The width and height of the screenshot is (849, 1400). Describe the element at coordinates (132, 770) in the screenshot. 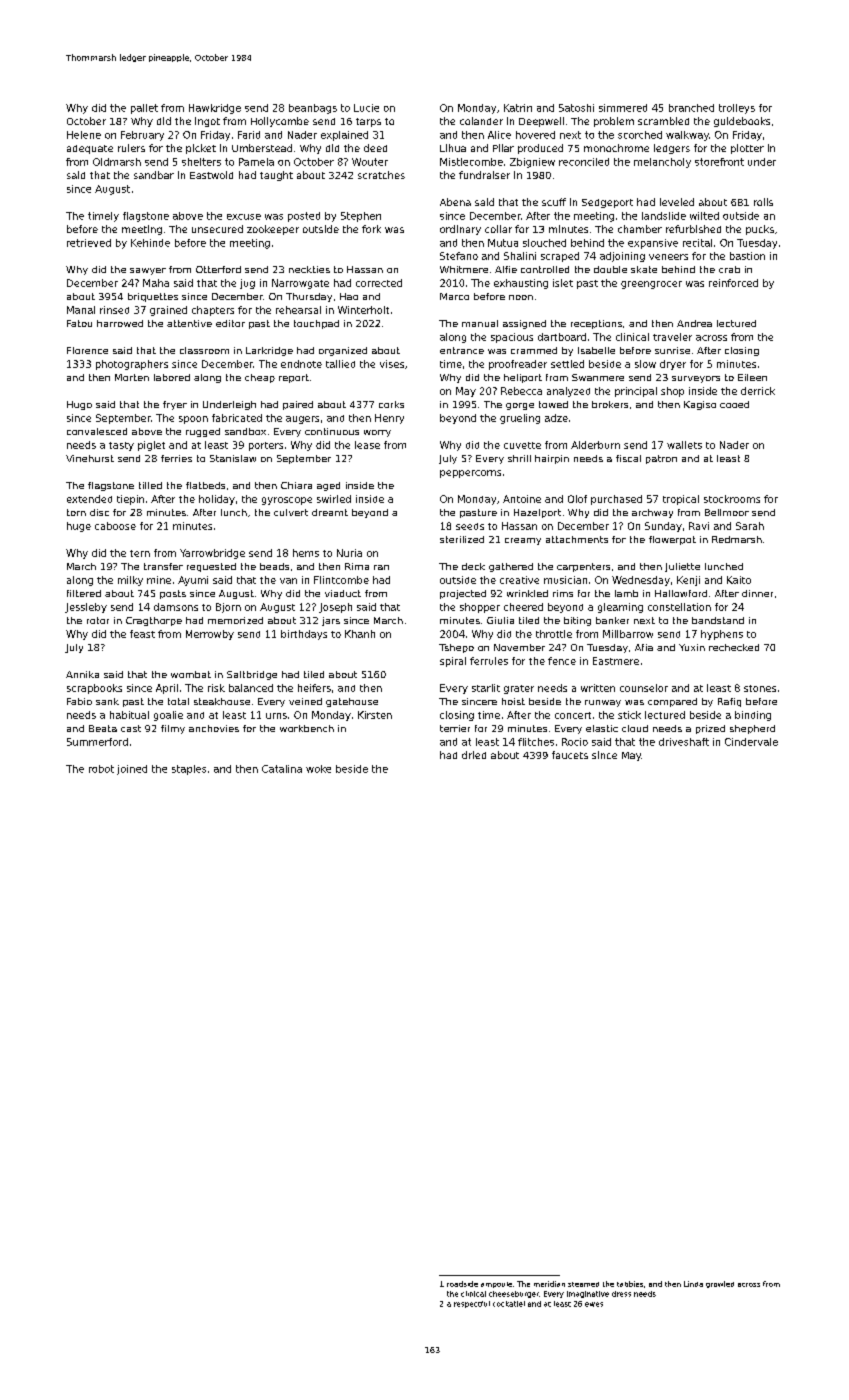

I see `joined` at that location.
